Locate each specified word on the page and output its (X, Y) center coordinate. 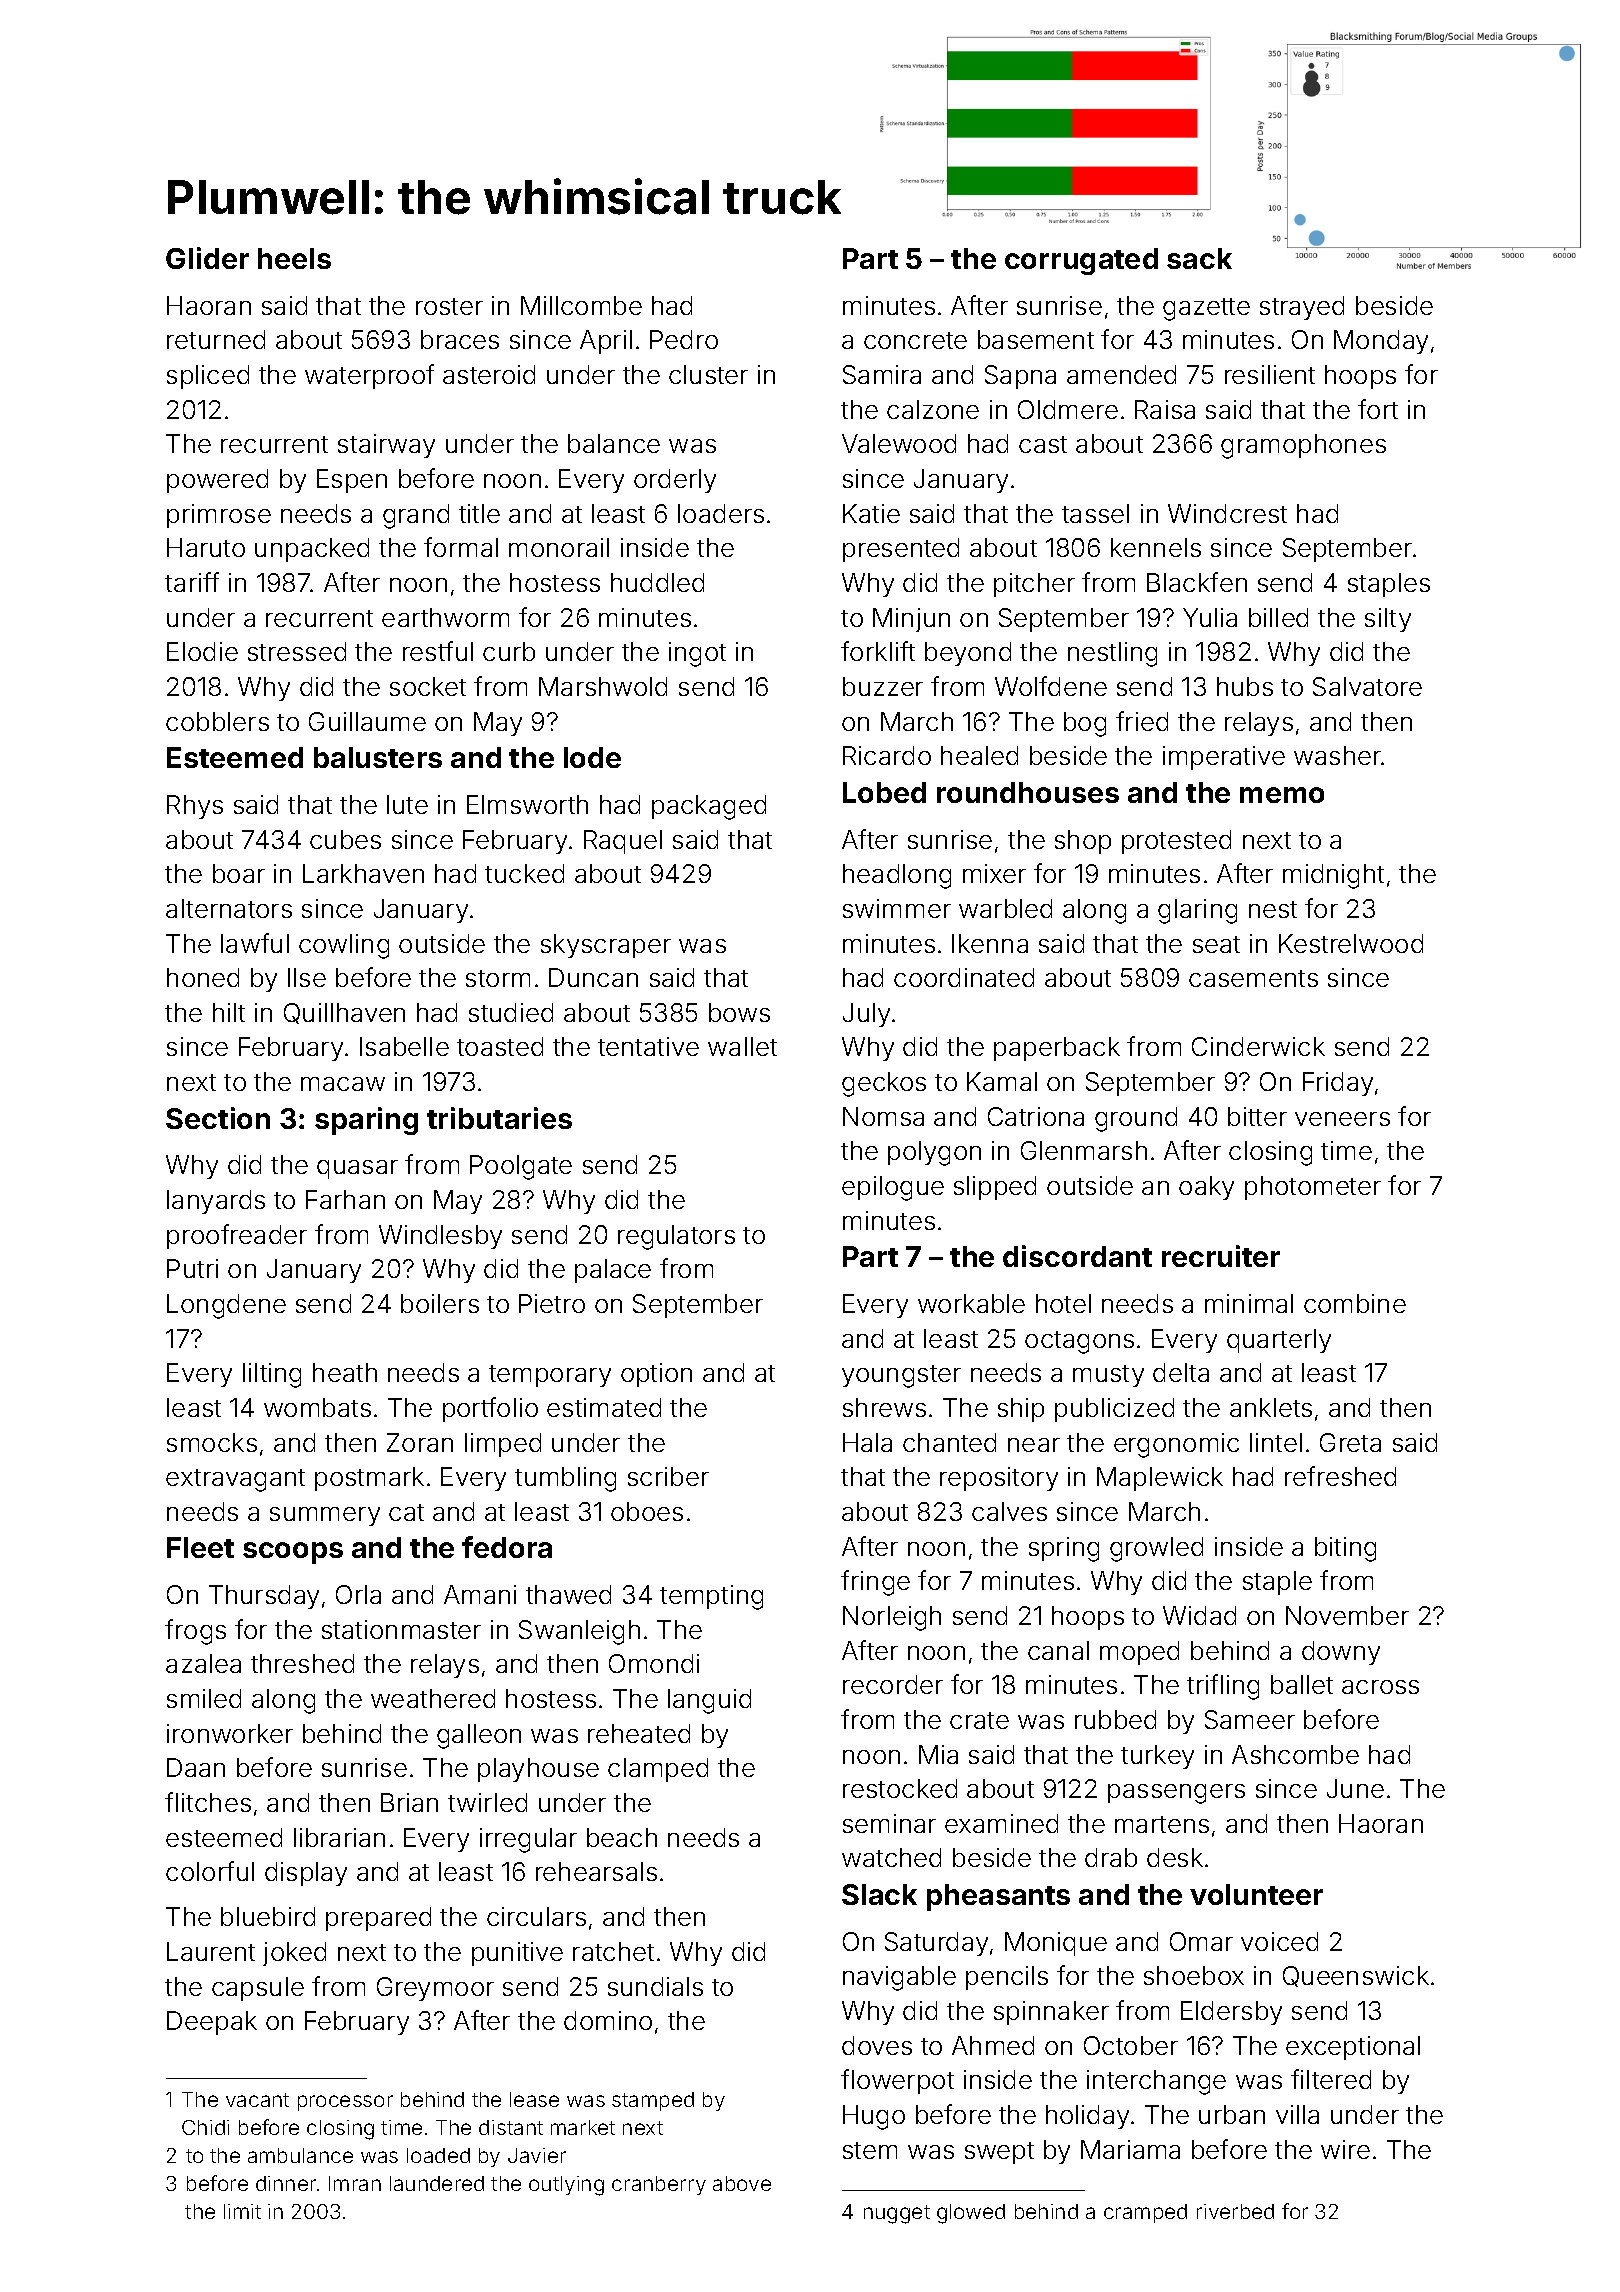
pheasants (998, 1897)
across (1380, 1687)
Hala (867, 1442)
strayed (1302, 308)
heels (294, 258)
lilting (272, 1375)
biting (1345, 1549)
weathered (433, 1698)
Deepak (212, 2023)
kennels (1156, 547)
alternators (229, 908)
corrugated (1081, 261)
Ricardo (887, 755)
